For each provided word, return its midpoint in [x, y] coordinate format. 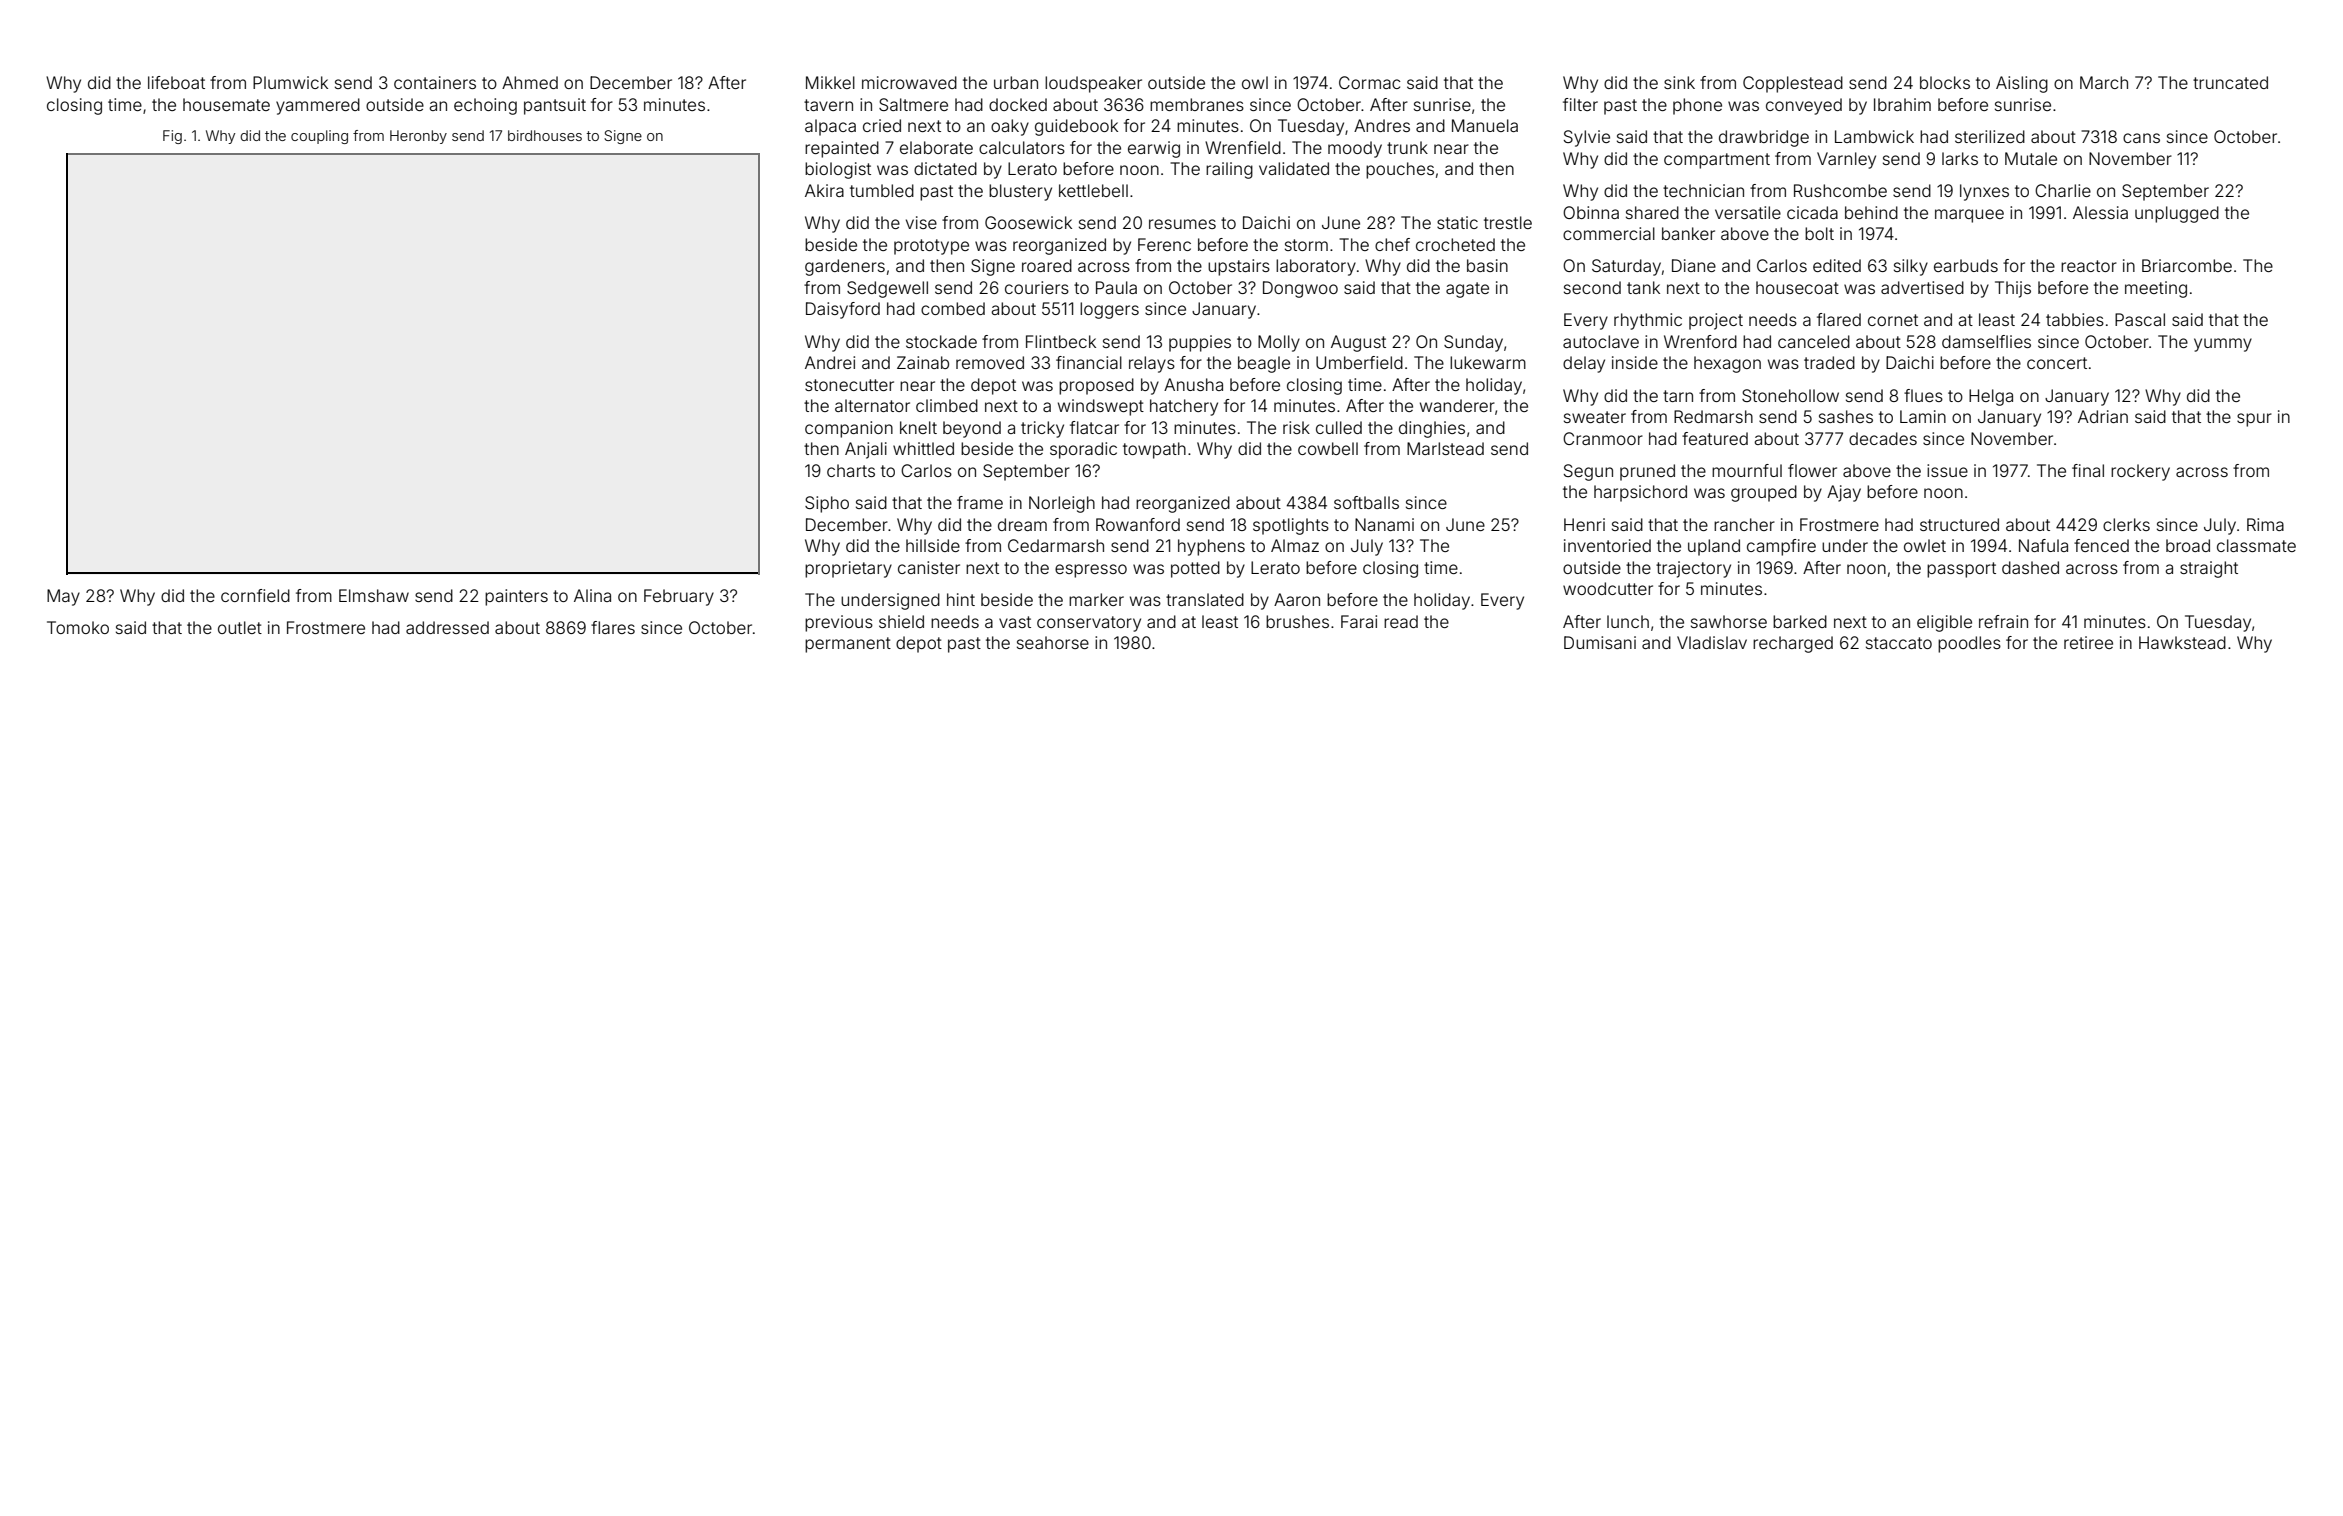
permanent [848, 645]
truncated [2230, 82]
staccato [1899, 643]
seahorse [1053, 642]
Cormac [1370, 82]
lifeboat [176, 82]
